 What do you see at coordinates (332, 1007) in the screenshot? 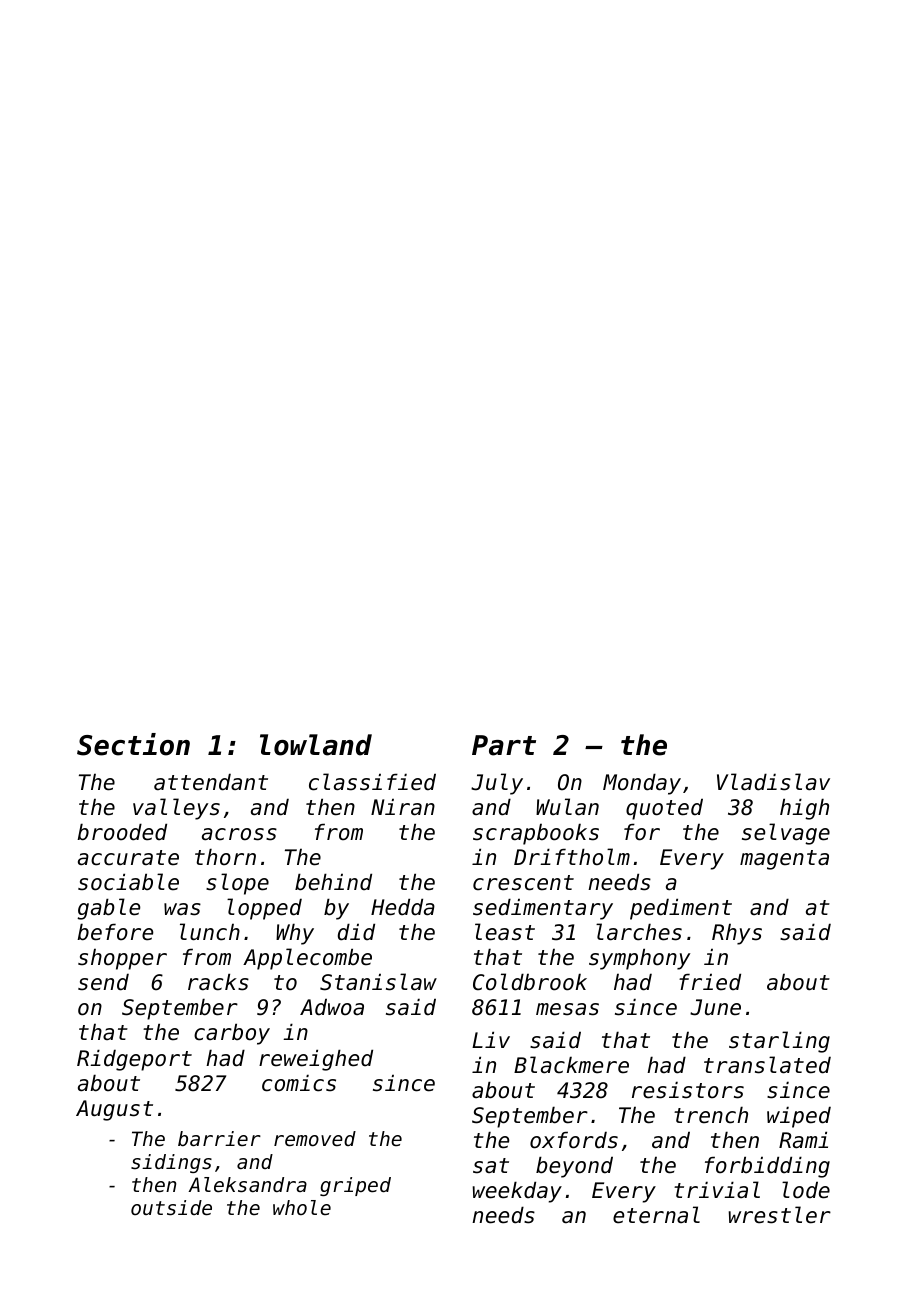
I see `Adwoa` at bounding box center [332, 1007].
